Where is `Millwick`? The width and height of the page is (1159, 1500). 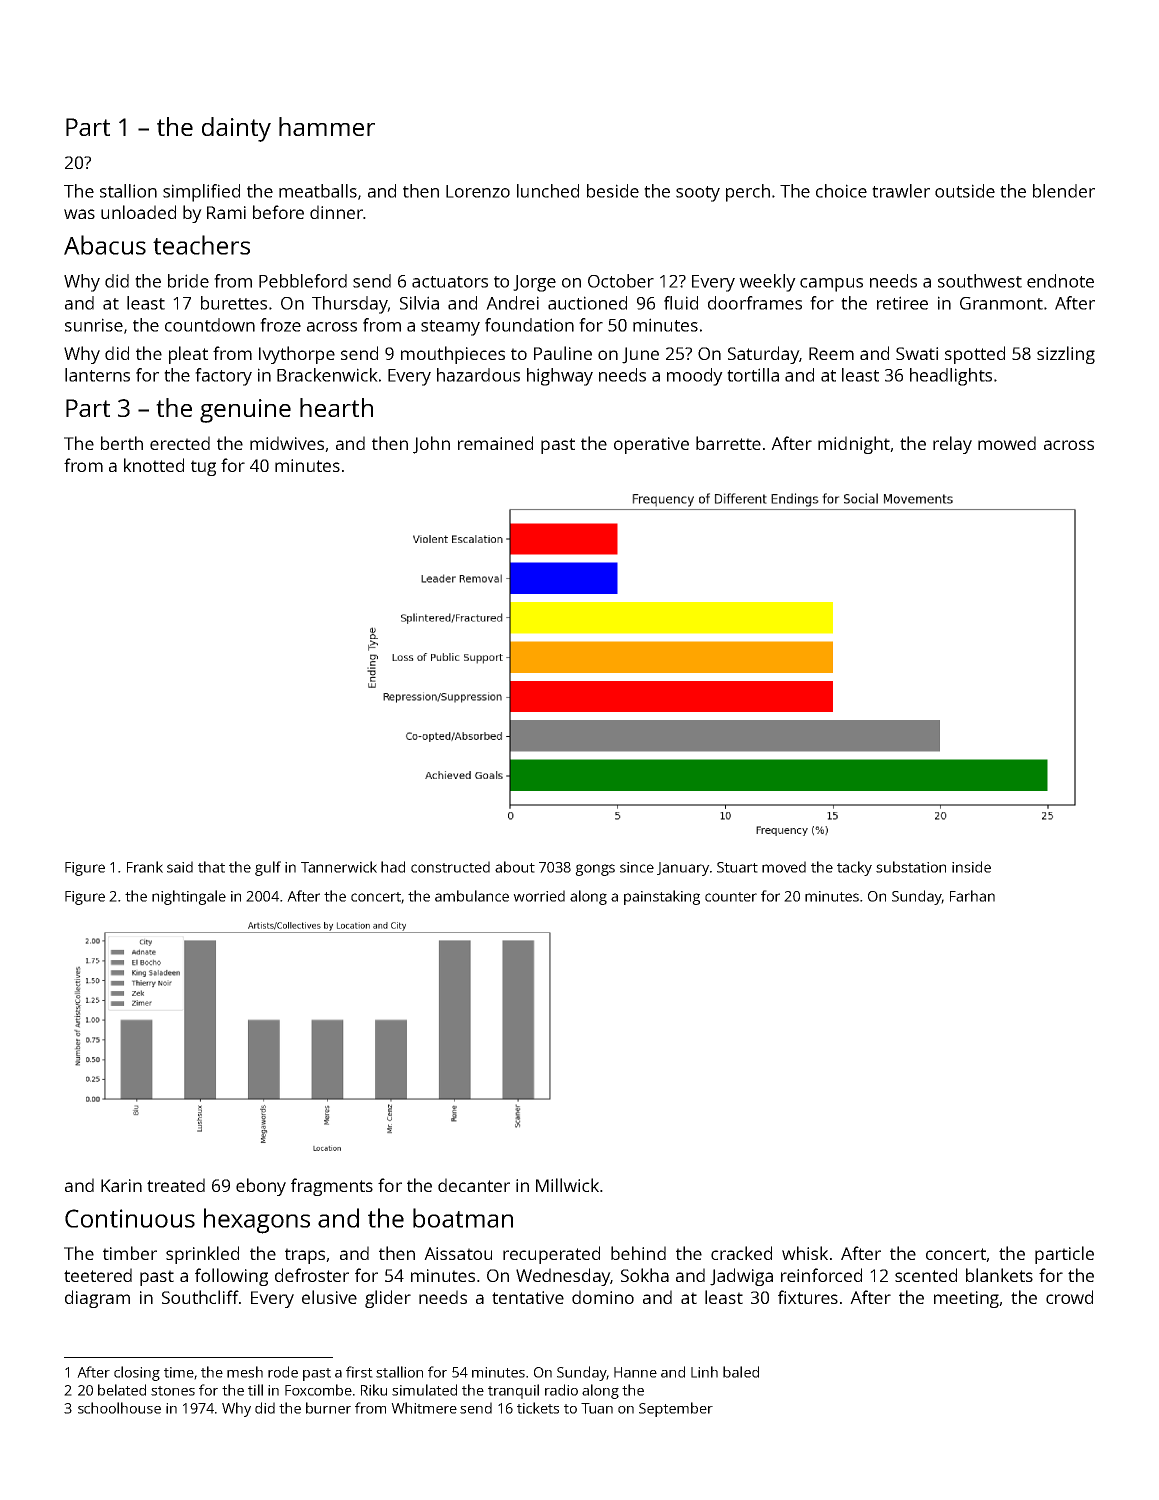
Millwick is located at coordinates (567, 1185).
